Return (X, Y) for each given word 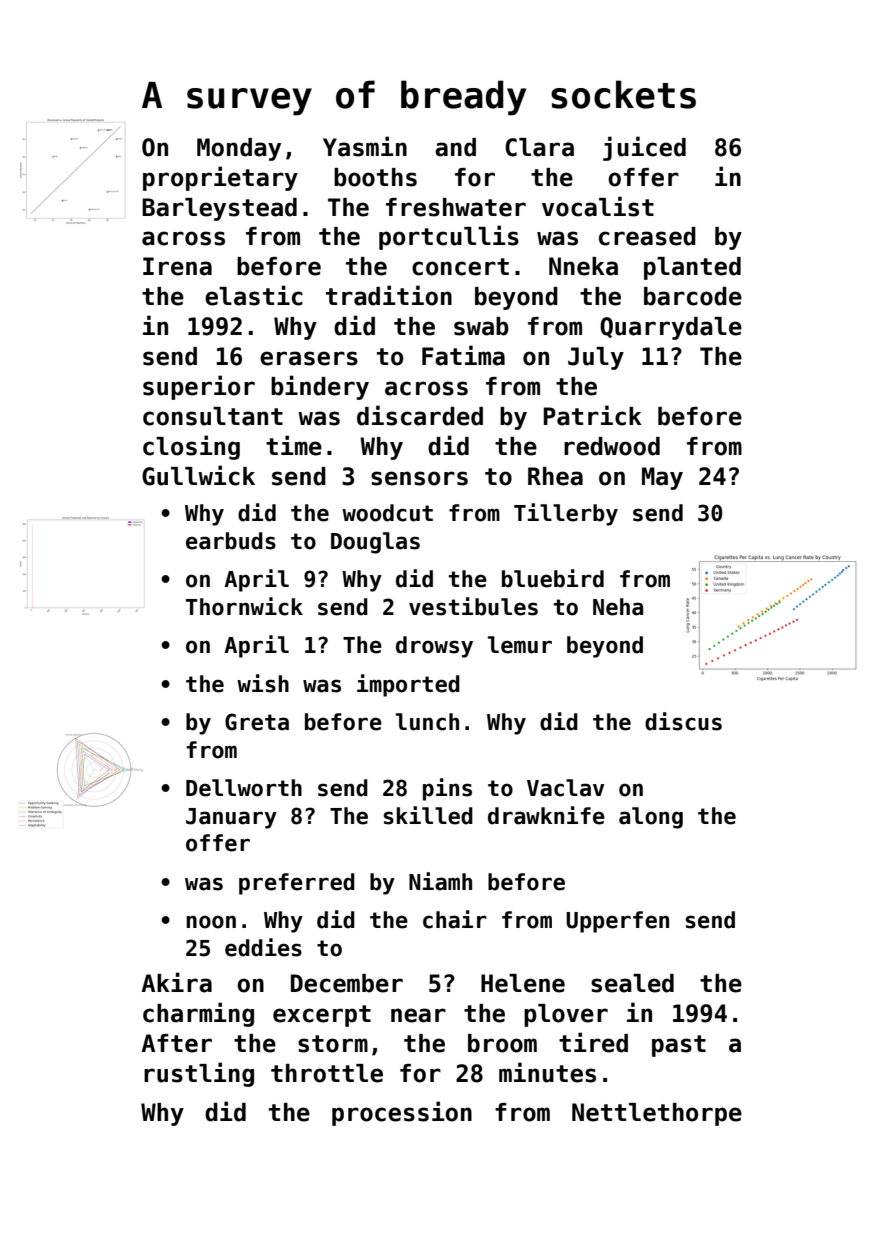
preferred (297, 884)
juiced (644, 148)
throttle (327, 1073)
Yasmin (365, 146)
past (679, 1046)
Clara (539, 147)
